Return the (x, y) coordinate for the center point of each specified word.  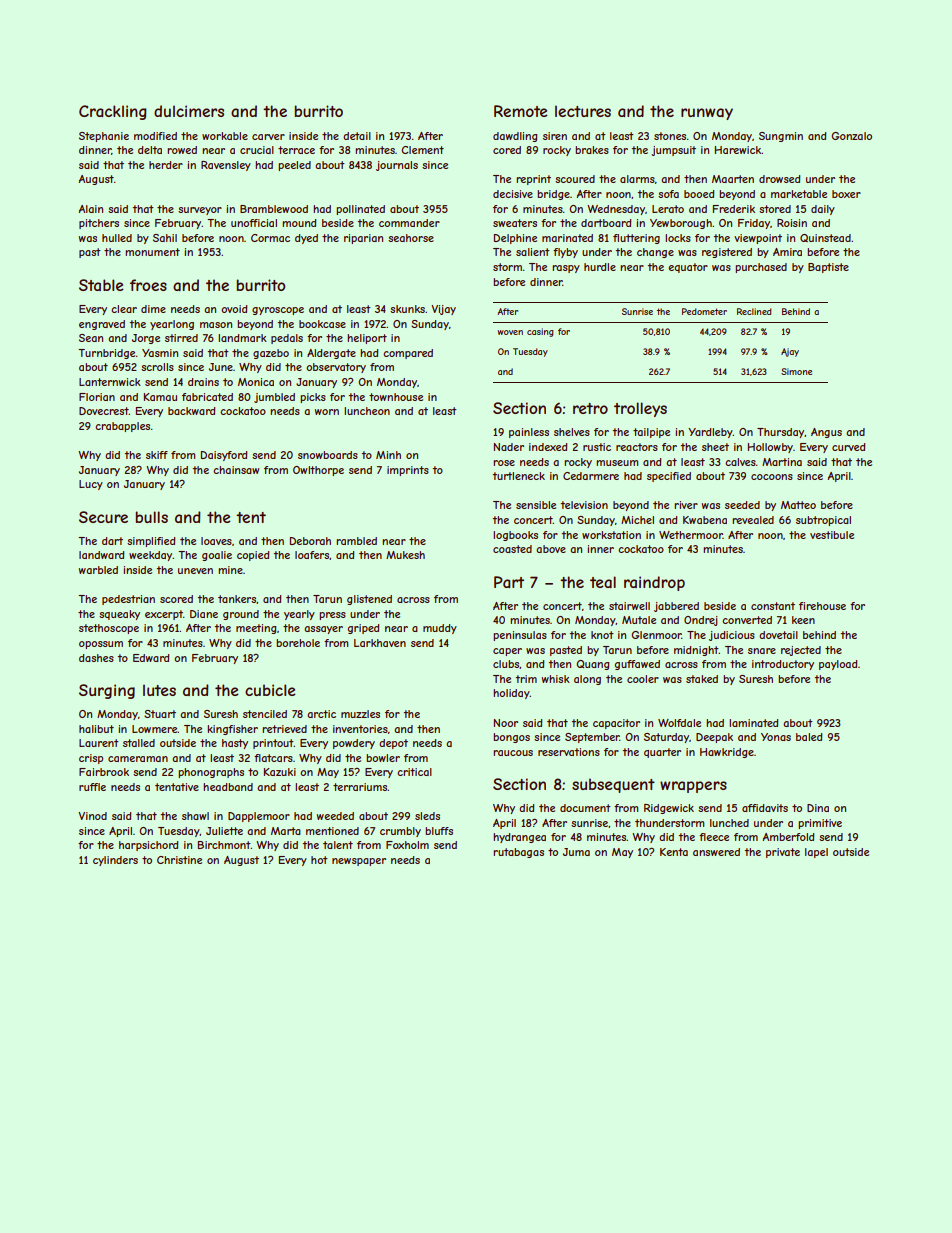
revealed (753, 520)
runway (707, 114)
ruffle (92, 787)
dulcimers (189, 111)
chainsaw (236, 470)
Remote (521, 111)
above (551, 549)
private (783, 853)
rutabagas (518, 853)
